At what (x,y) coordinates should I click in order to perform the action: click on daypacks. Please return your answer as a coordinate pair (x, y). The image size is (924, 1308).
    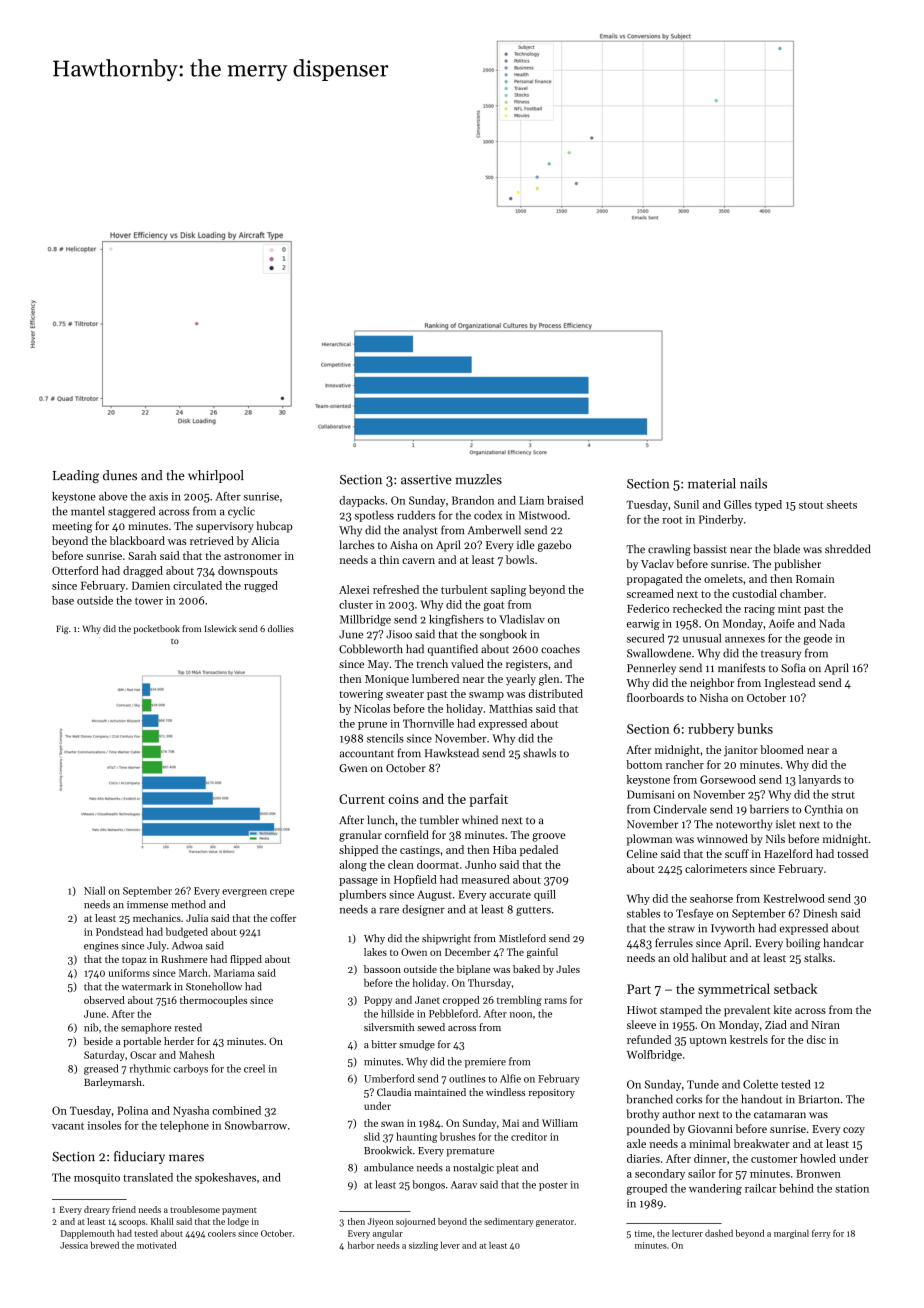
    Looking at the image, I should click on (362, 501).
